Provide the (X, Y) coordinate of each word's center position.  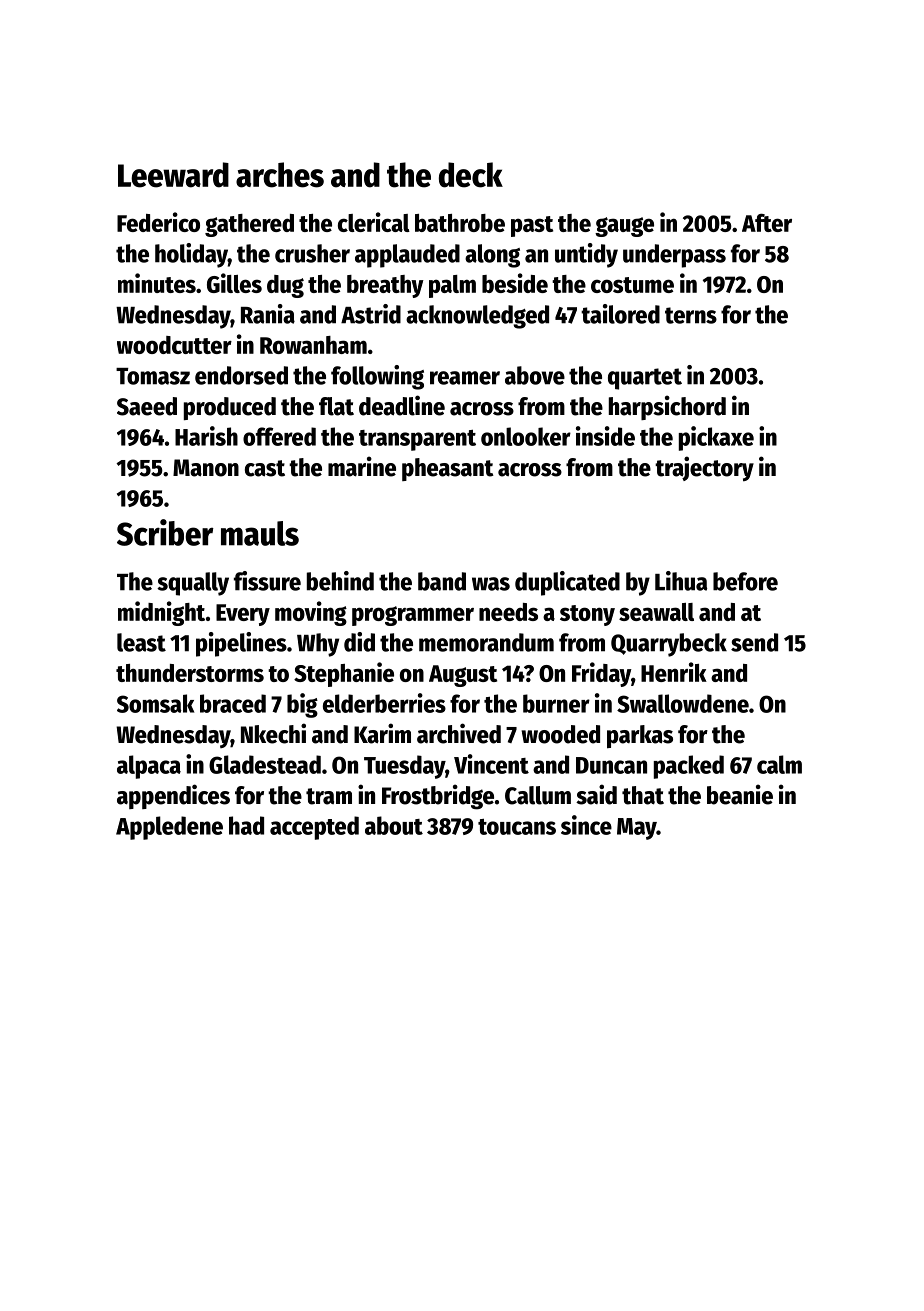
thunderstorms (190, 673)
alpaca (149, 767)
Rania (268, 314)
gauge (624, 227)
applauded (407, 256)
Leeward (173, 175)
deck (471, 175)
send (754, 642)
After (767, 223)
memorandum (486, 642)
